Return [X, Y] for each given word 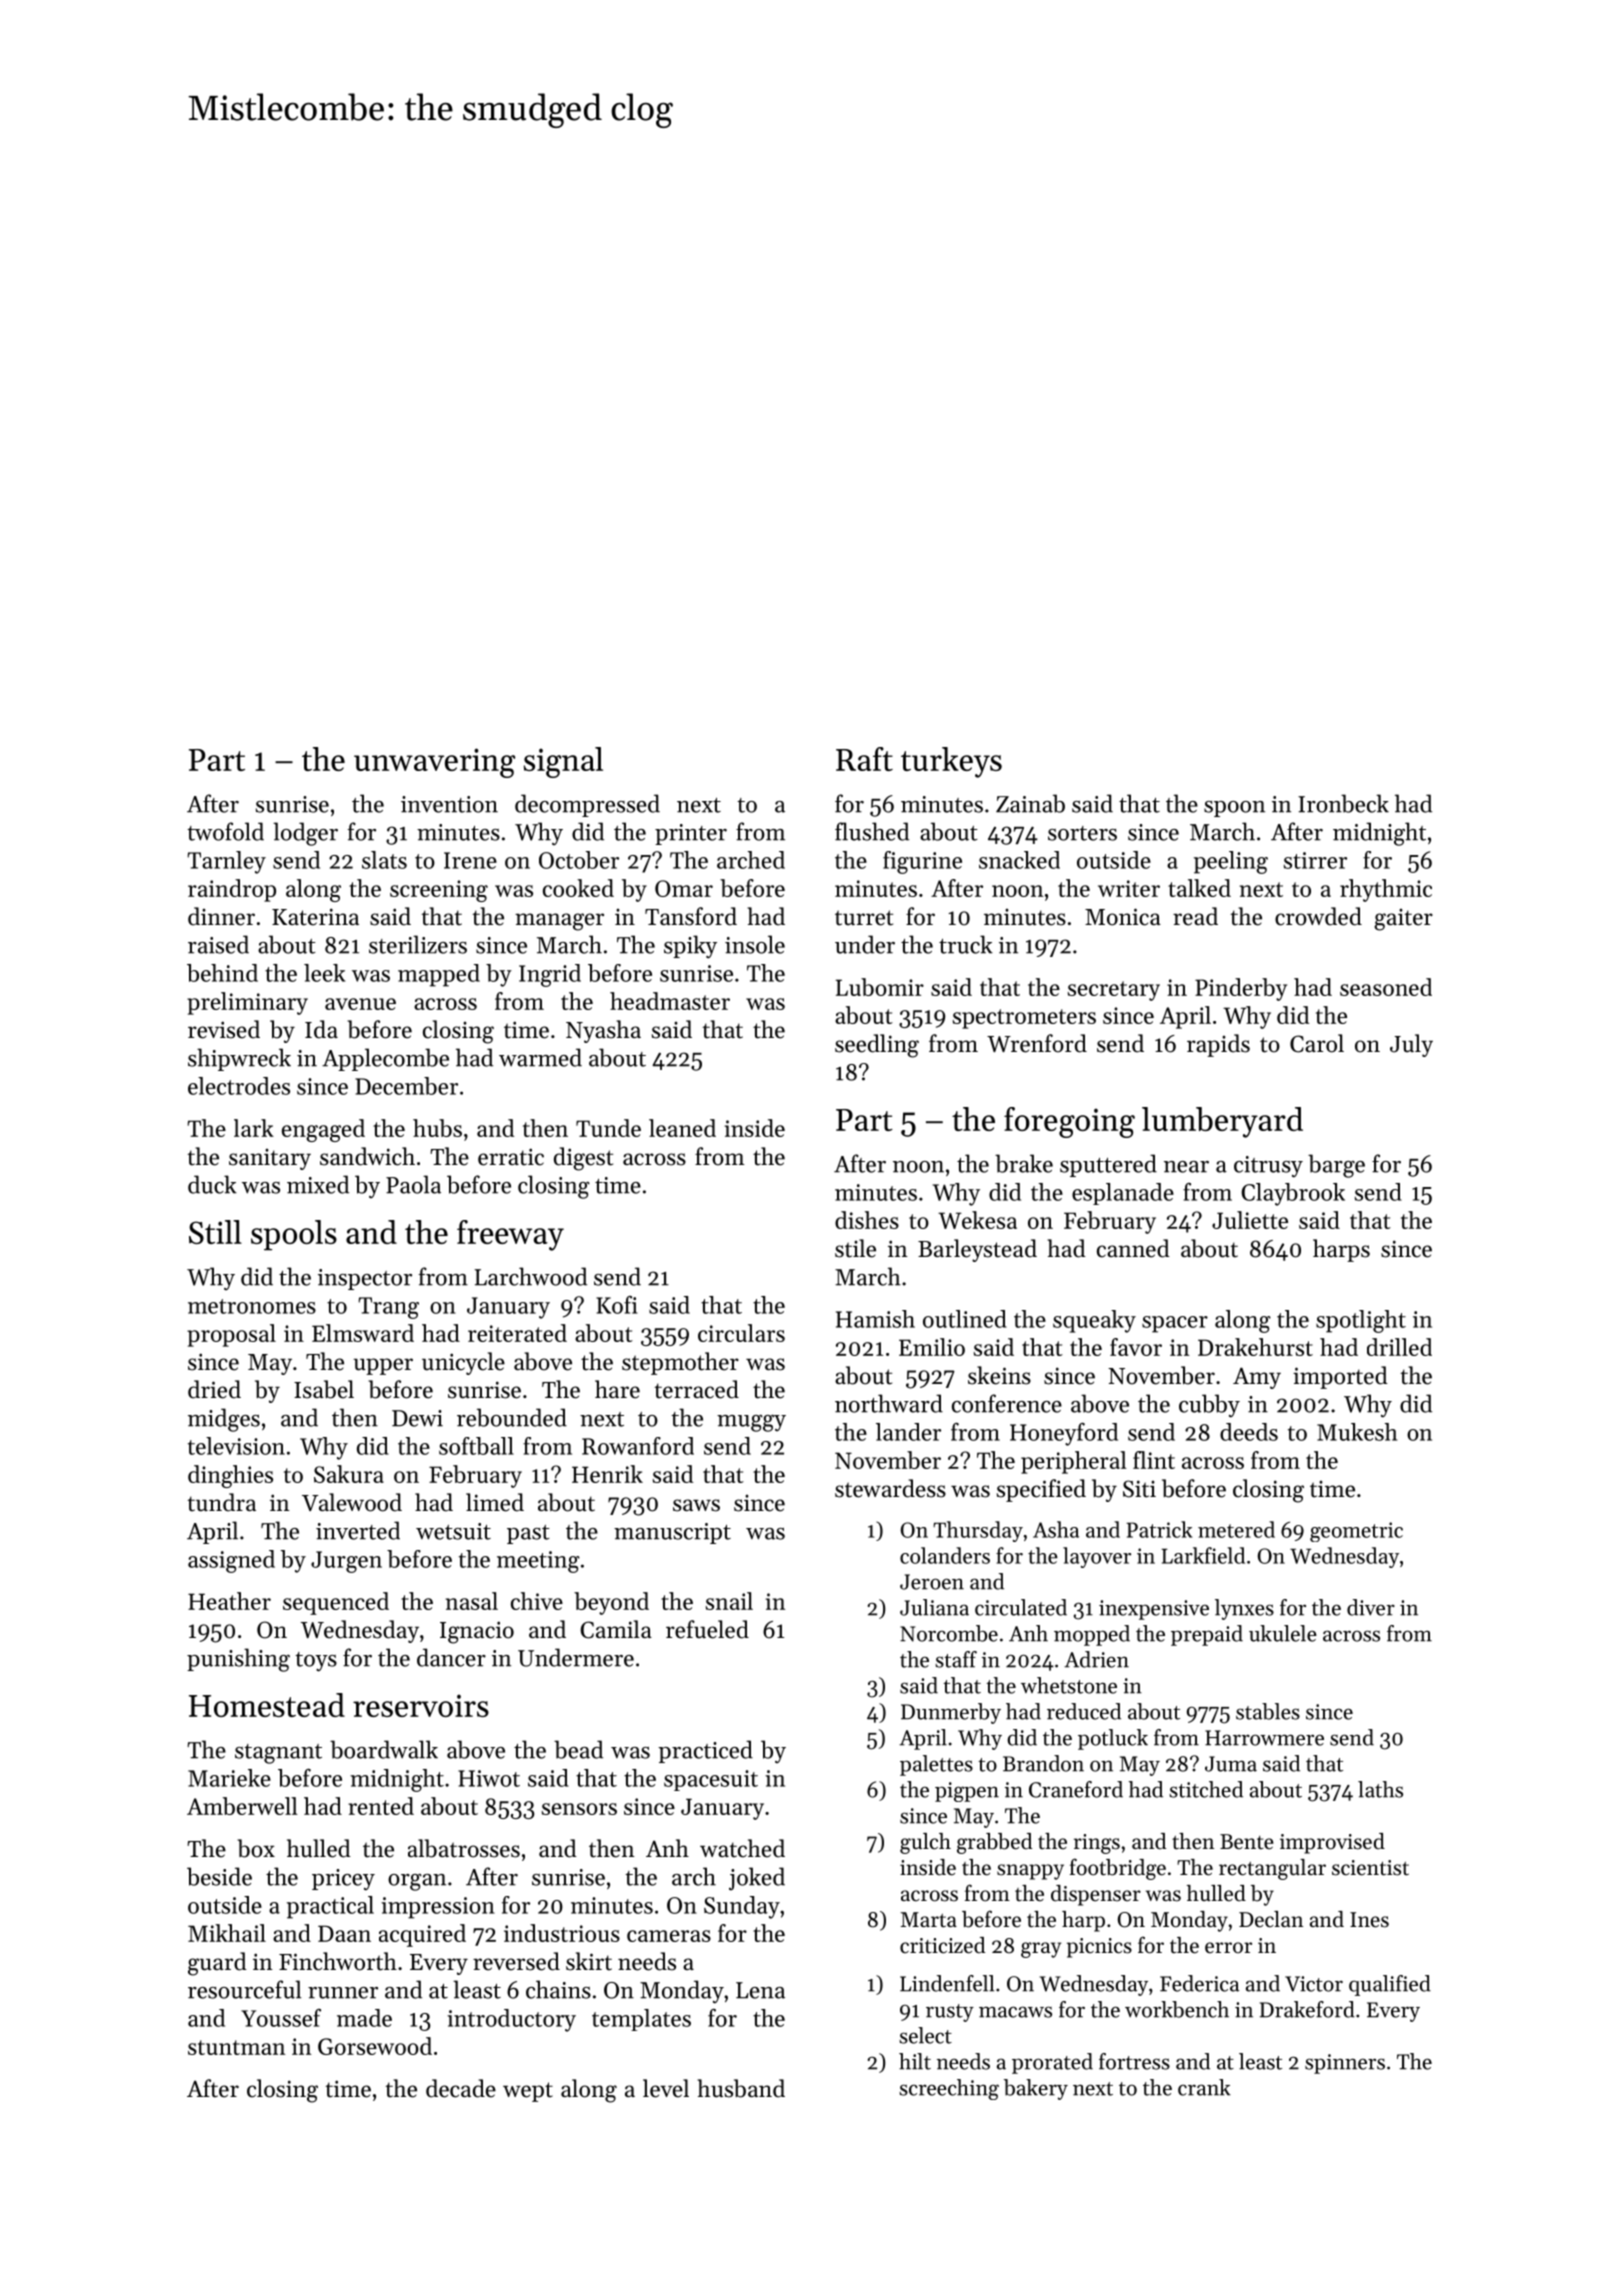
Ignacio [477, 1632]
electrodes [239, 1086]
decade [461, 2088]
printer [691, 834]
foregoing [1069, 1122]
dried [214, 1389]
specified [1041, 1490]
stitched [1206, 1789]
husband [741, 2088]
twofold [225, 831]
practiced [705, 1751]
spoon [1234, 809]
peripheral [1074, 1462]
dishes [867, 1220]
